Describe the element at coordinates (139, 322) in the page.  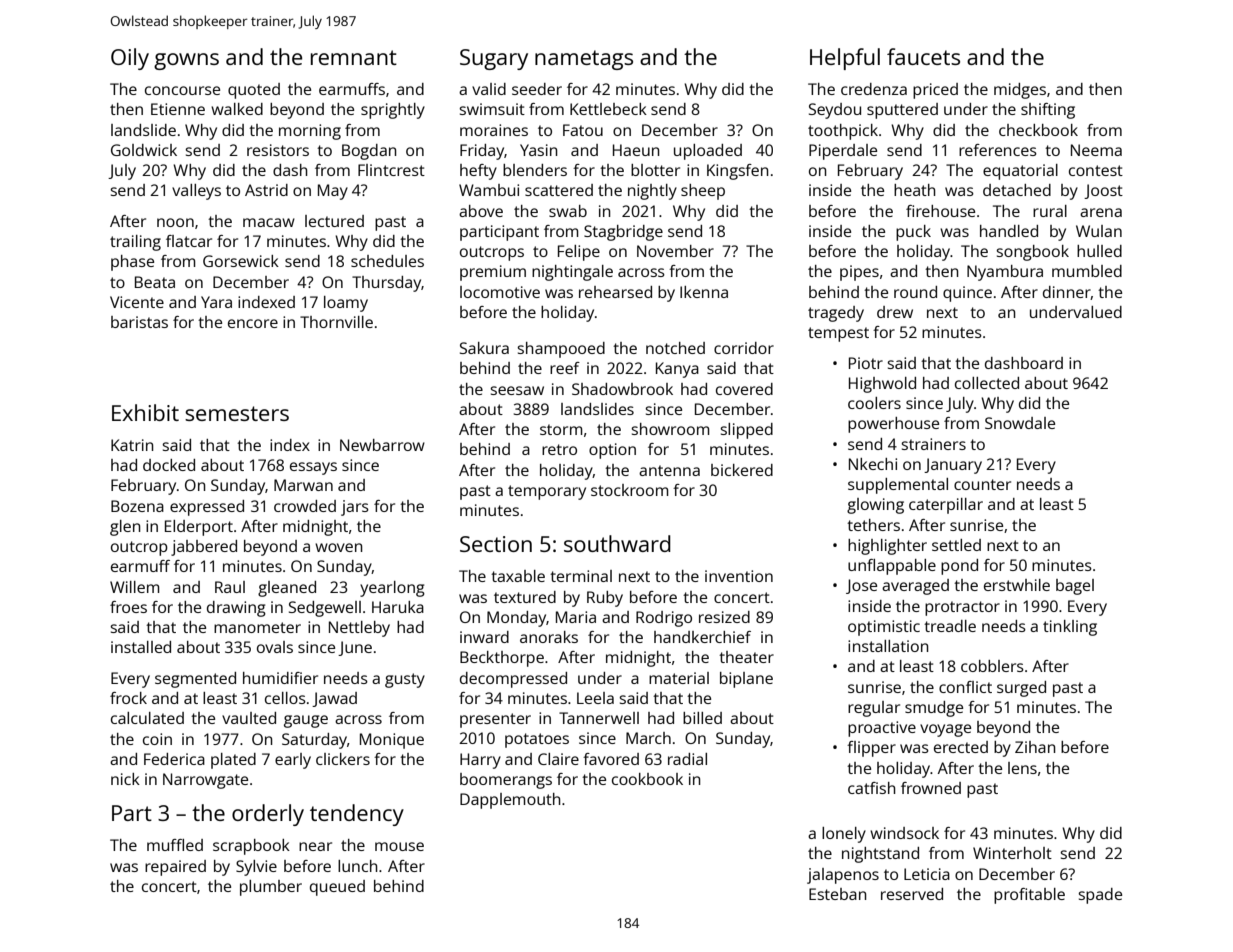
I see `baristas` at that location.
